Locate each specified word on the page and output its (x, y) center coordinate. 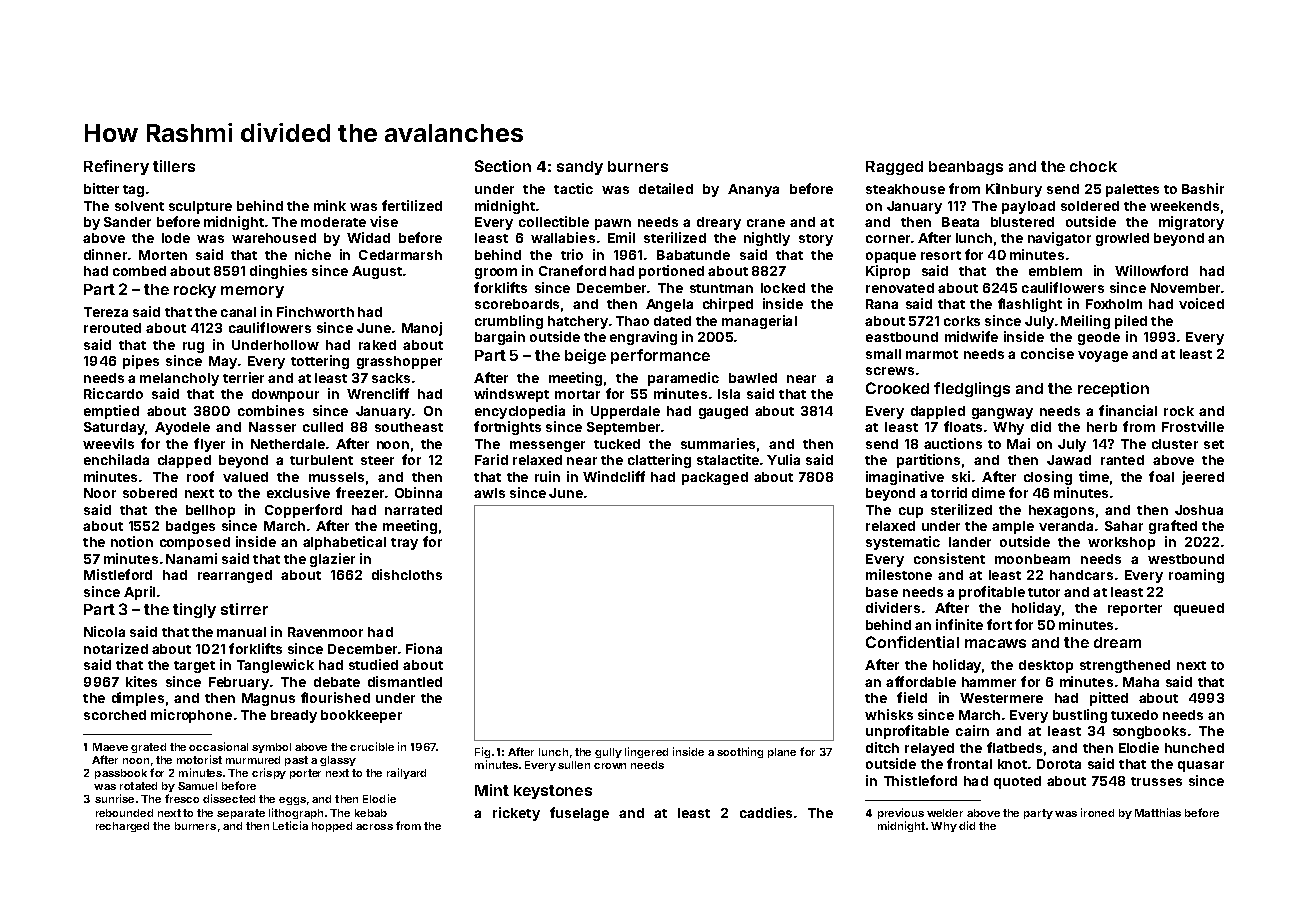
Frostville (1193, 426)
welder (945, 813)
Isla (729, 394)
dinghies (278, 272)
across (374, 827)
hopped (332, 827)
